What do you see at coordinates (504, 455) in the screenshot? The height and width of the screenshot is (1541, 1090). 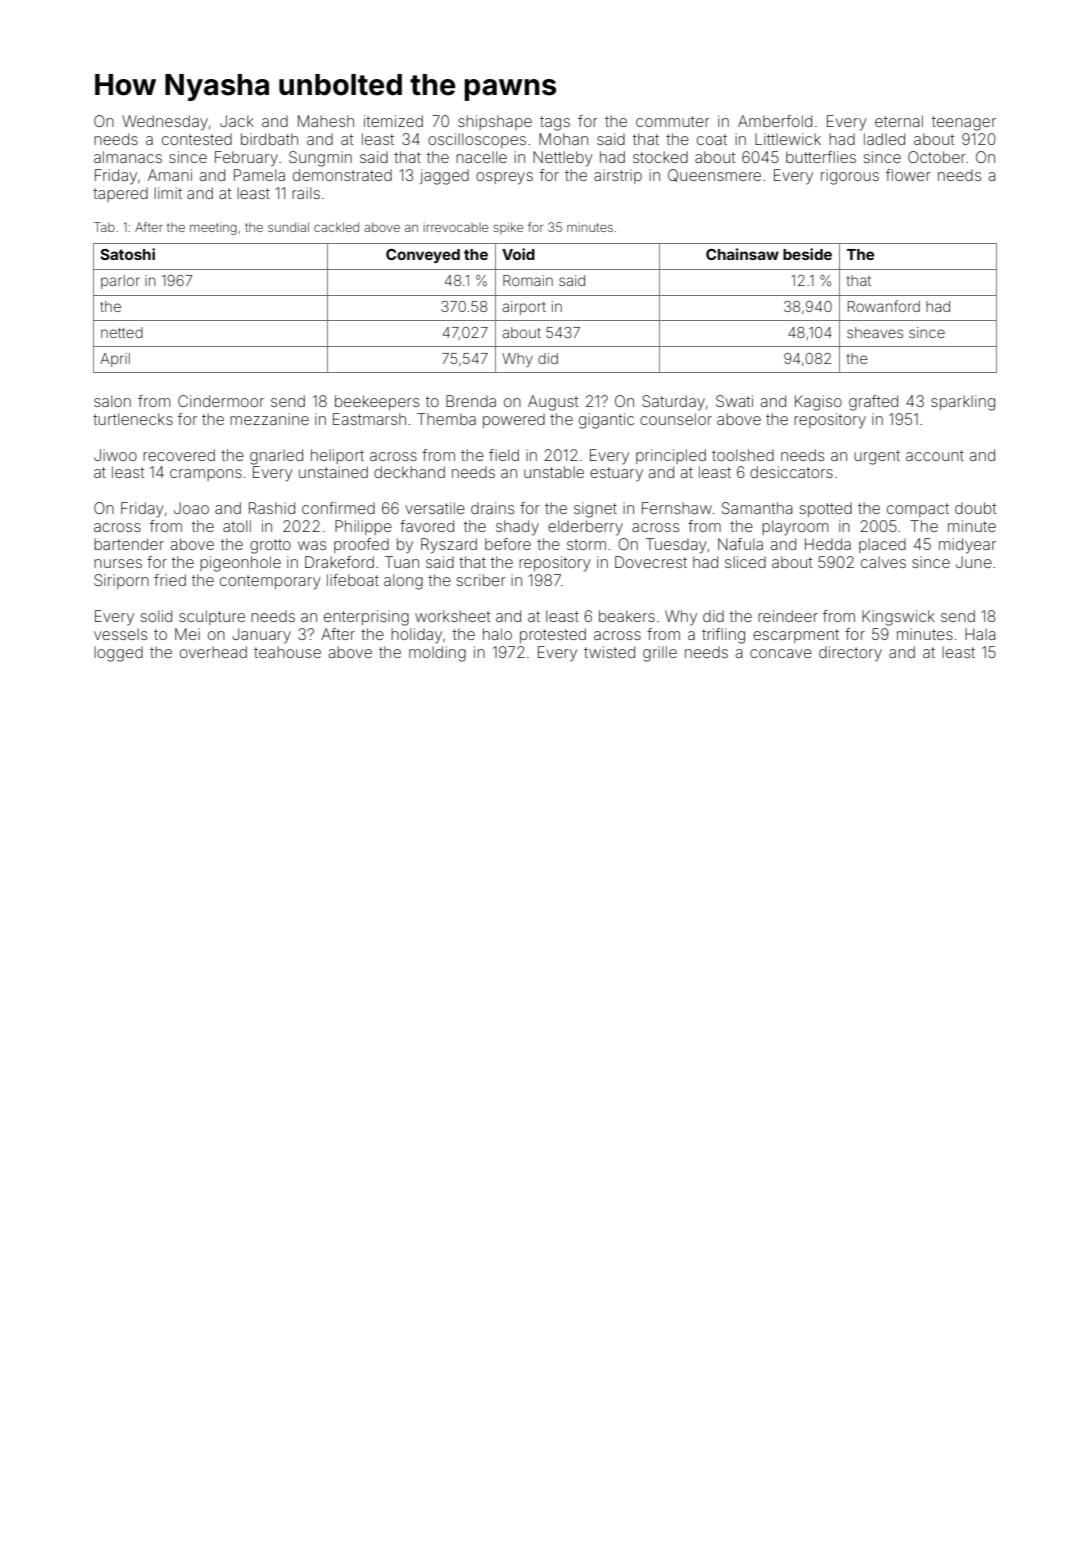 I see `field` at bounding box center [504, 455].
